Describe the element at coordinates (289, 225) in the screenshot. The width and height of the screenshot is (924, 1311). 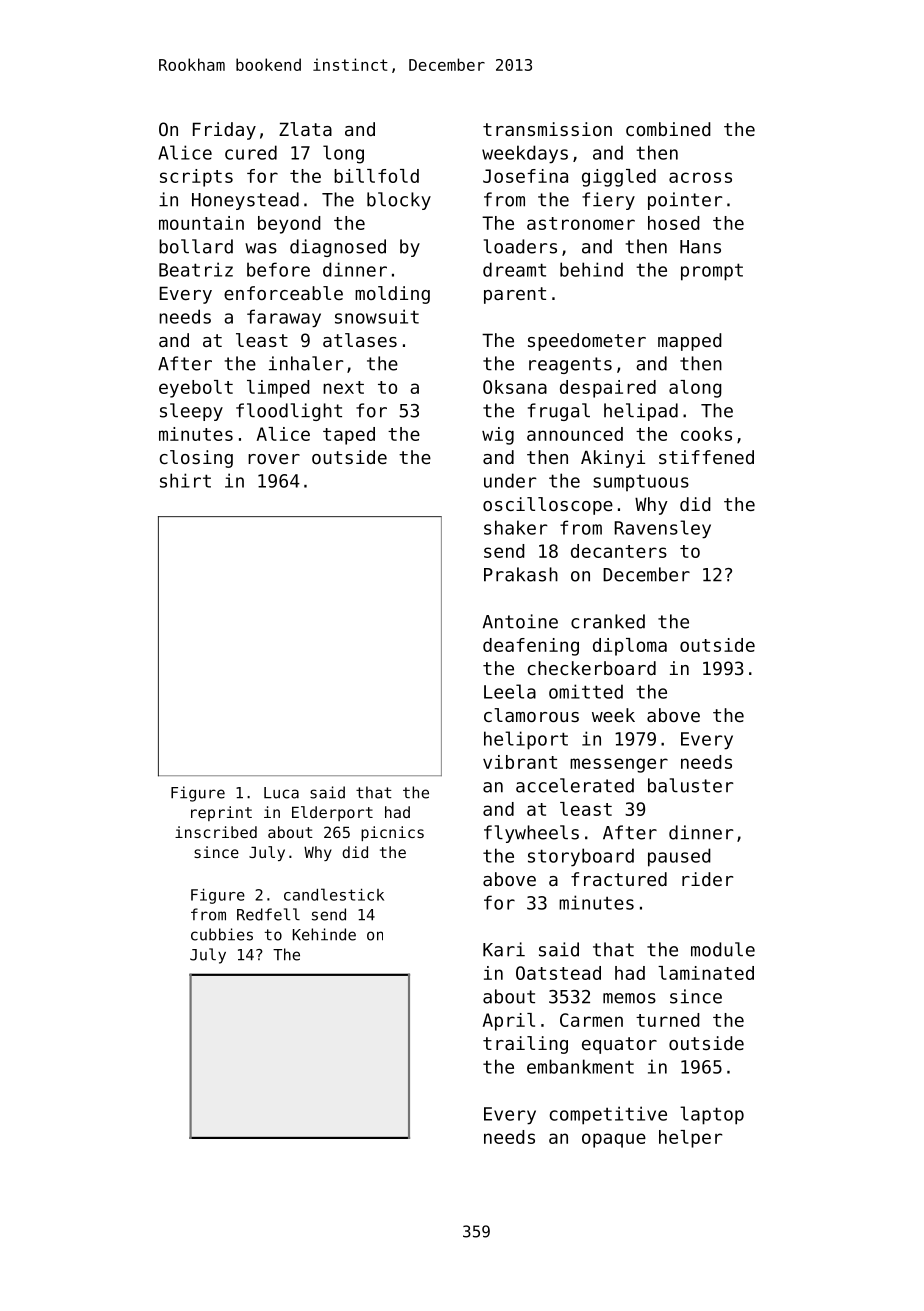
I see `beyond` at that location.
